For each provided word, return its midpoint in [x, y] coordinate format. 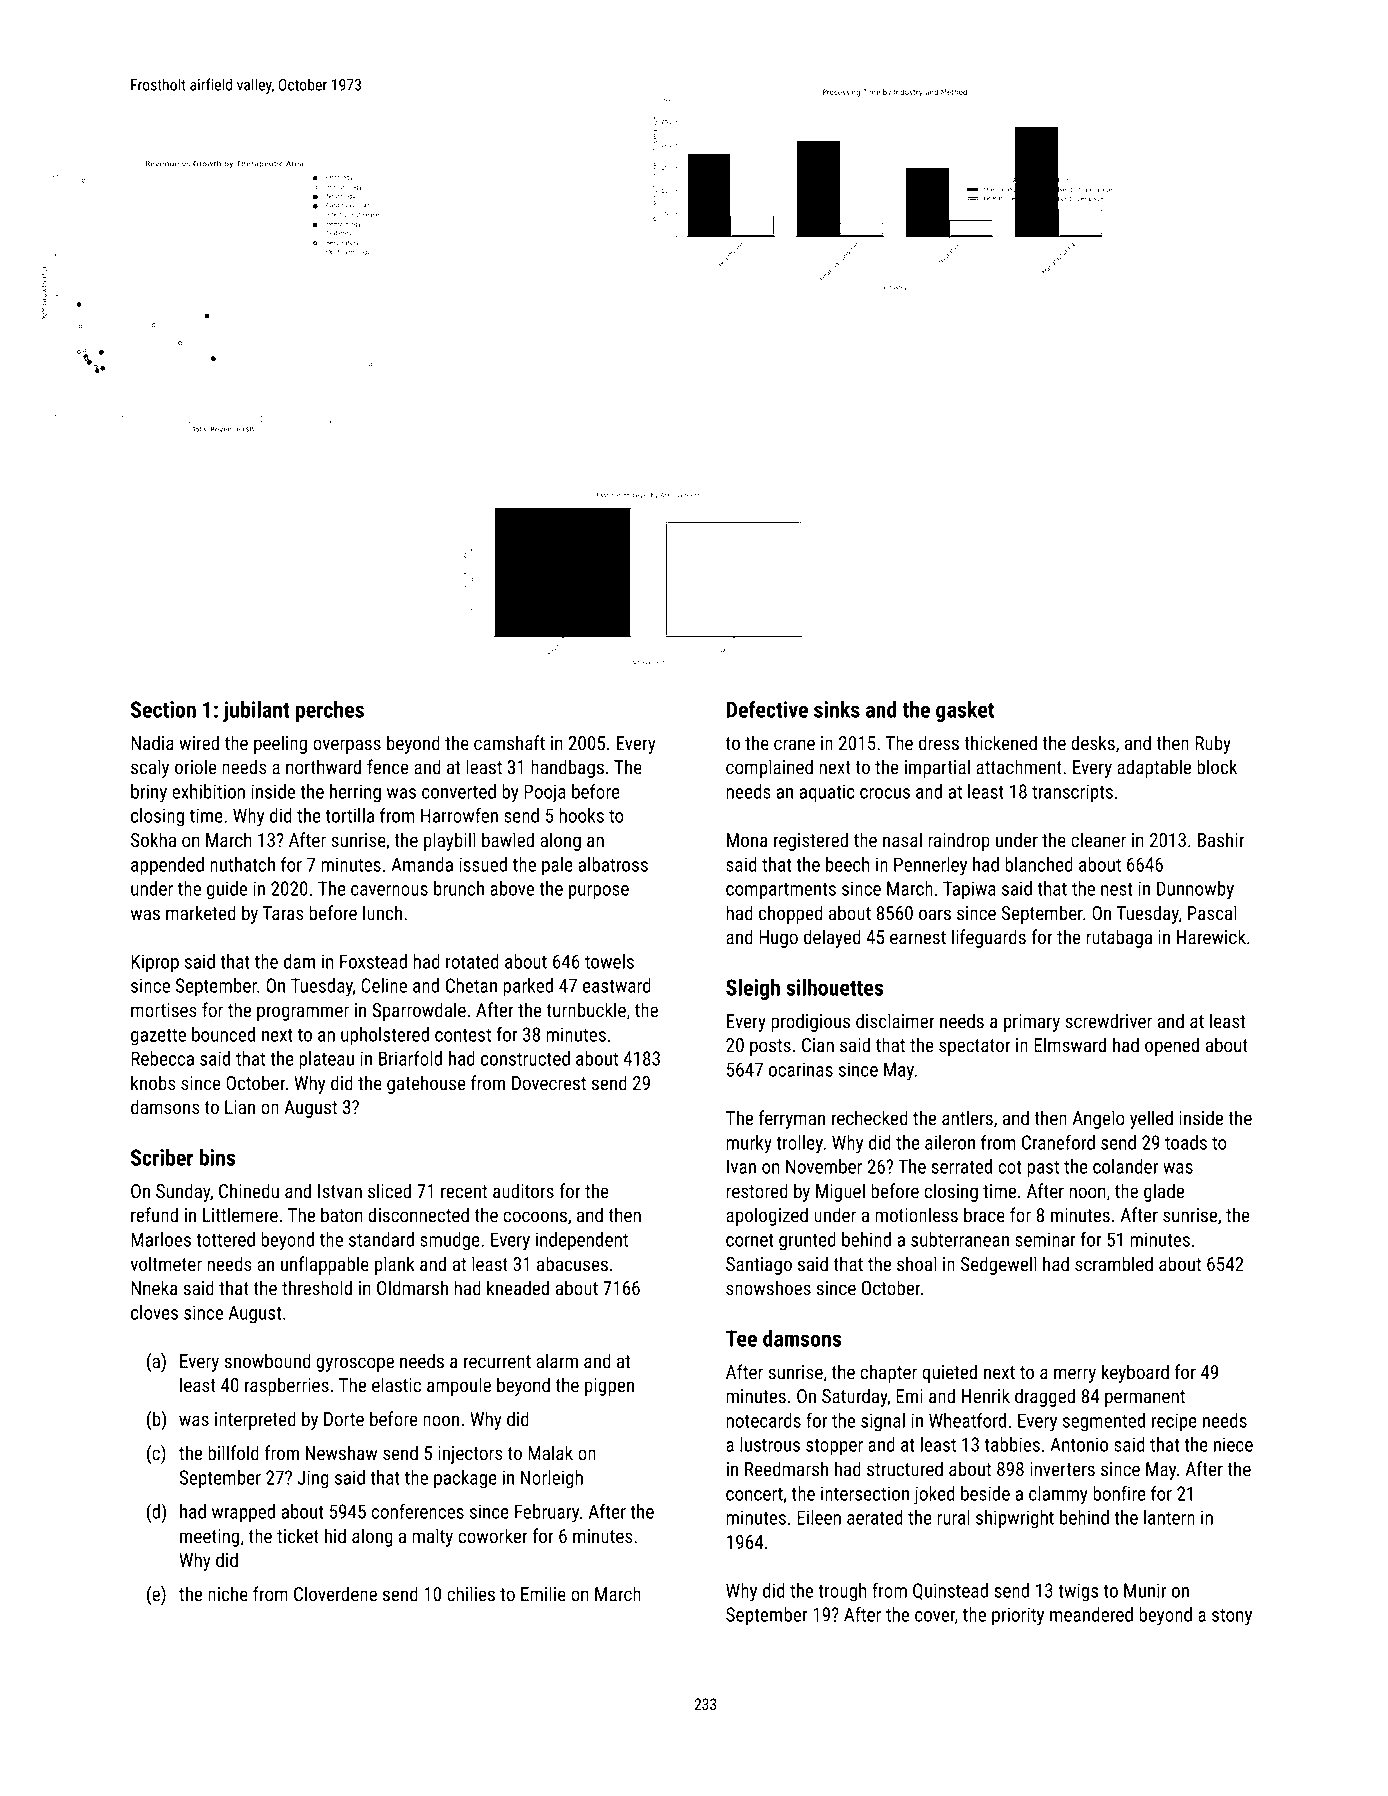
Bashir [1221, 840]
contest [463, 1035]
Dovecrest [549, 1083]
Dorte [344, 1419]
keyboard [1135, 1373]
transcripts [1072, 793]
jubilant [256, 711]
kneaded [518, 1288]
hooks [581, 815]
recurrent [497, 1362]
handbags [567, 768]
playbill [450, 841]
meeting [209, 1538]
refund [154, 1215]
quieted [949, 1373]
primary [1032, 1023]
